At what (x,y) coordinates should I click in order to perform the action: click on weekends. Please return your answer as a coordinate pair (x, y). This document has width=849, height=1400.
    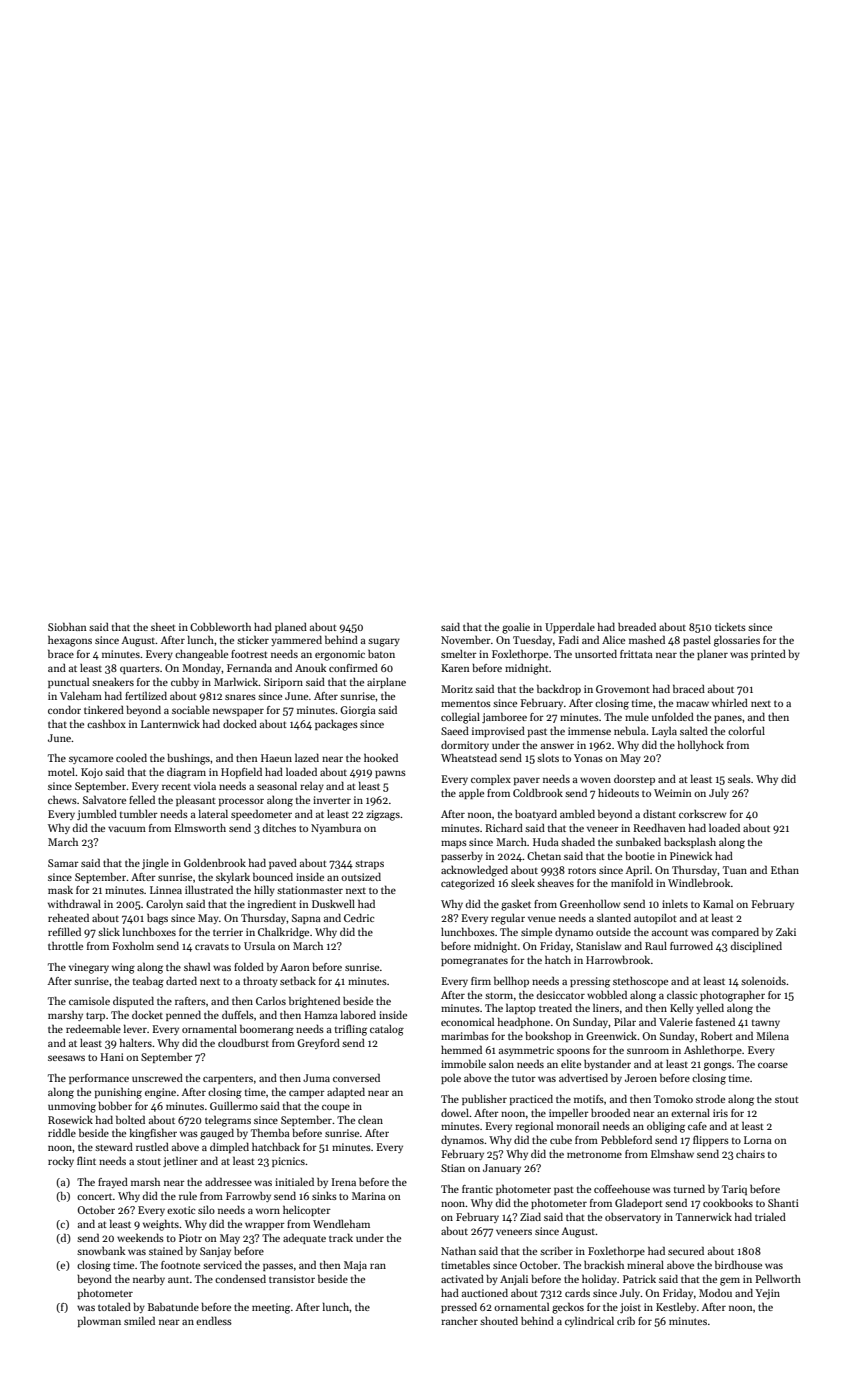
    Looking at the image, I should click on (140, 1237).
